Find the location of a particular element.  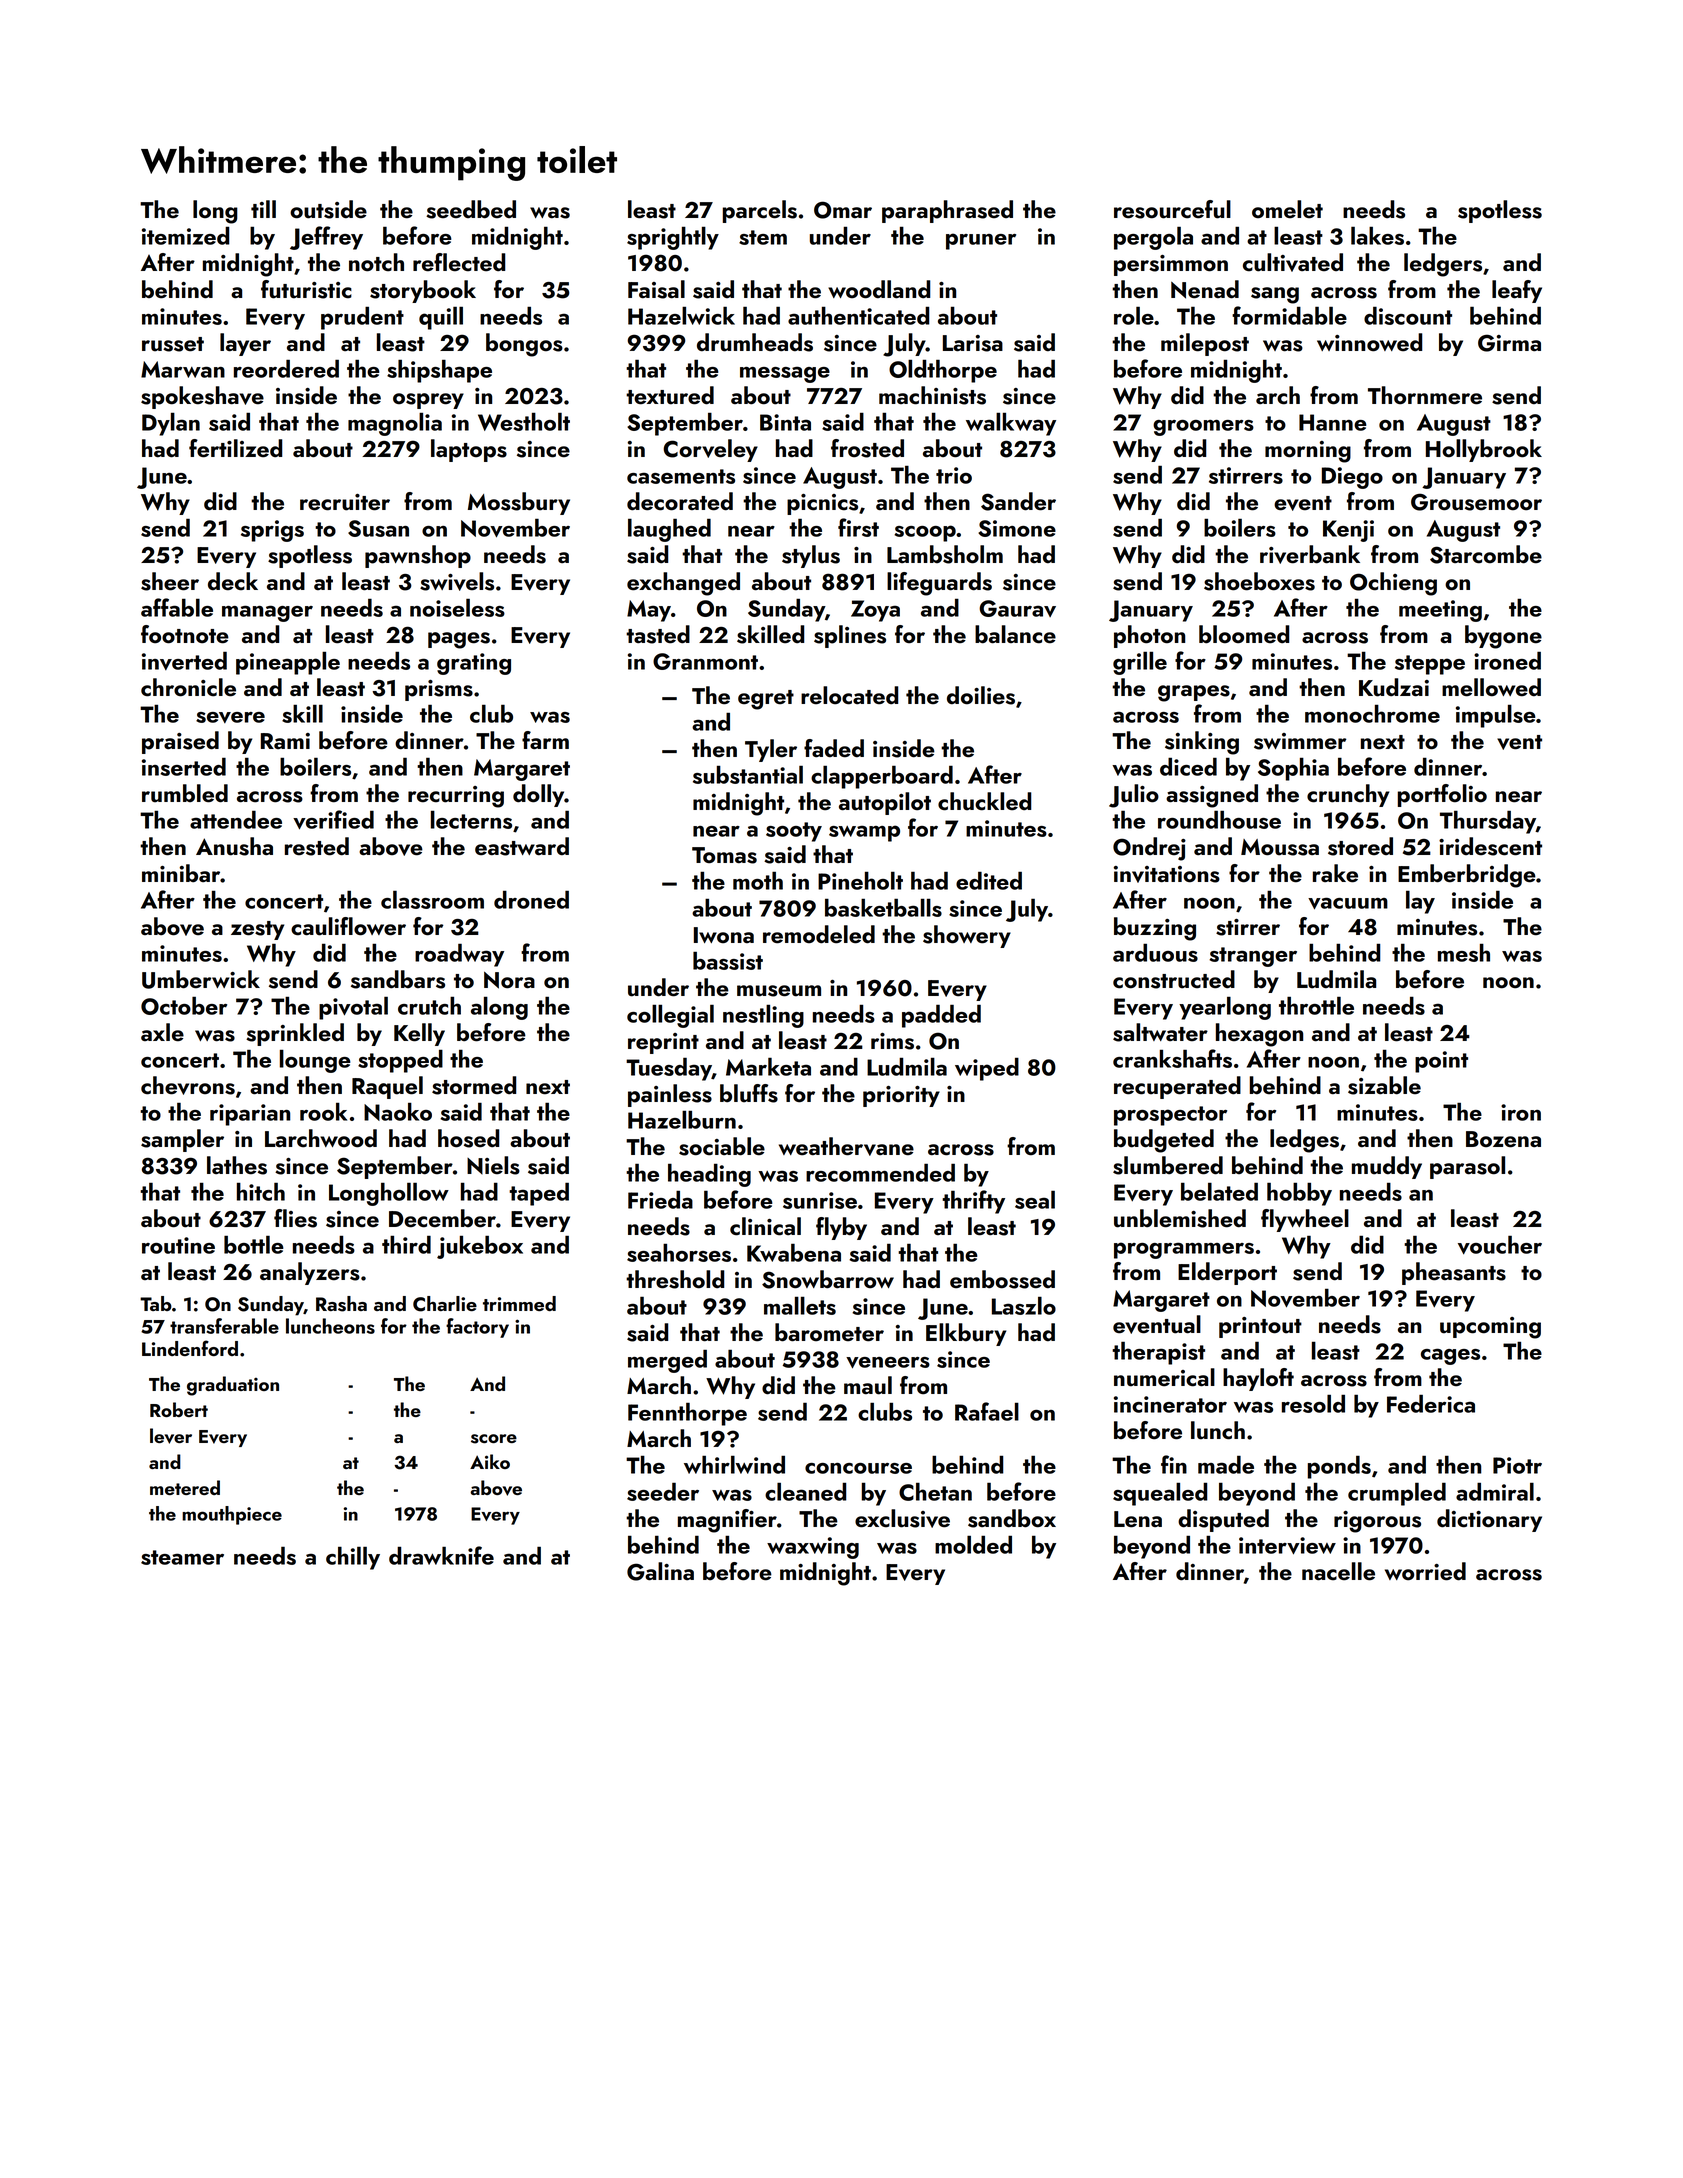

Elkbury is located at coordinates (966, 1334).
